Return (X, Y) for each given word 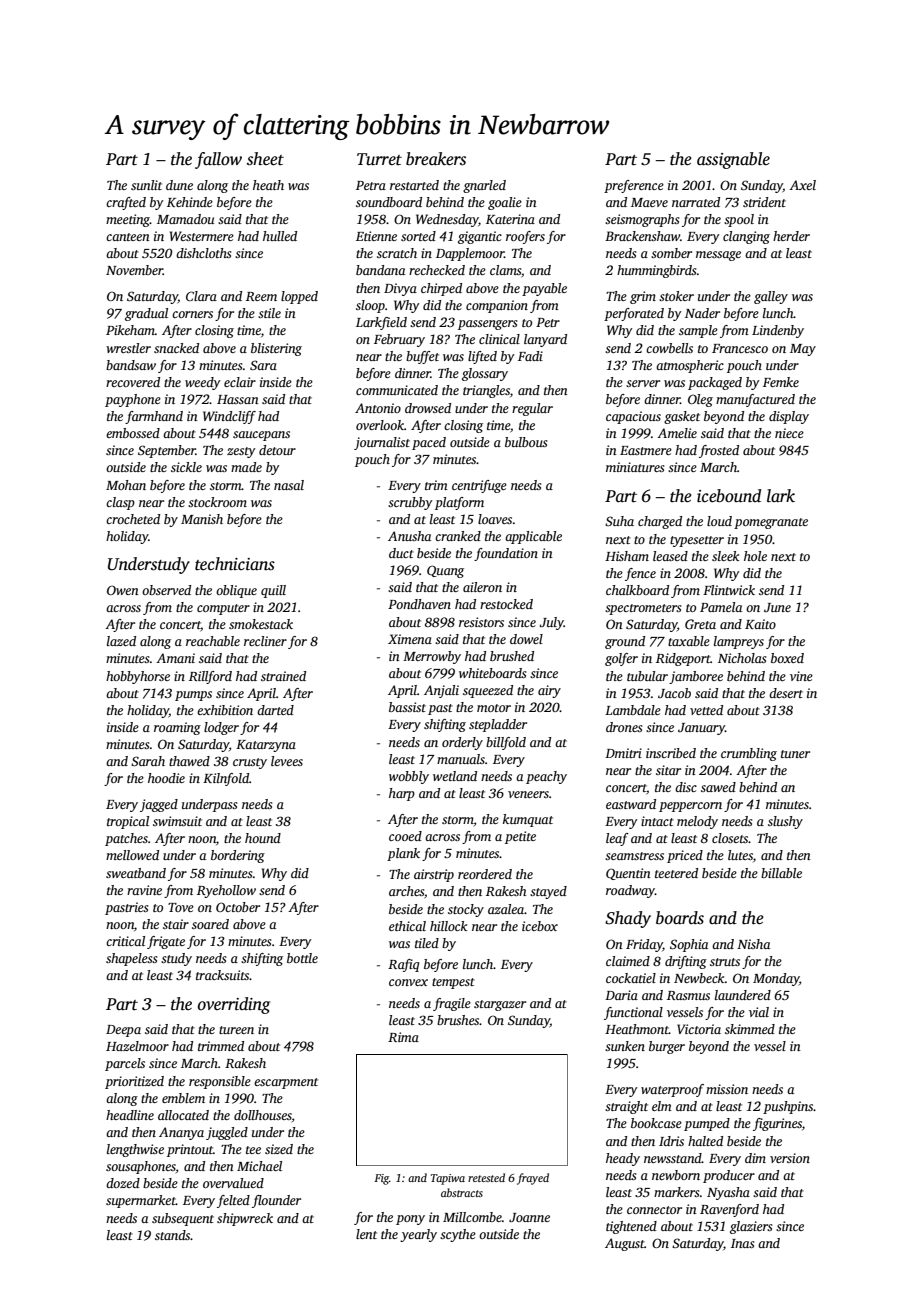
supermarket (141, 1201)
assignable (733, 160)
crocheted (133, 519)
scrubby (410, 503)
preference (634, 186)
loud (719, 521)
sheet (265, 159)
